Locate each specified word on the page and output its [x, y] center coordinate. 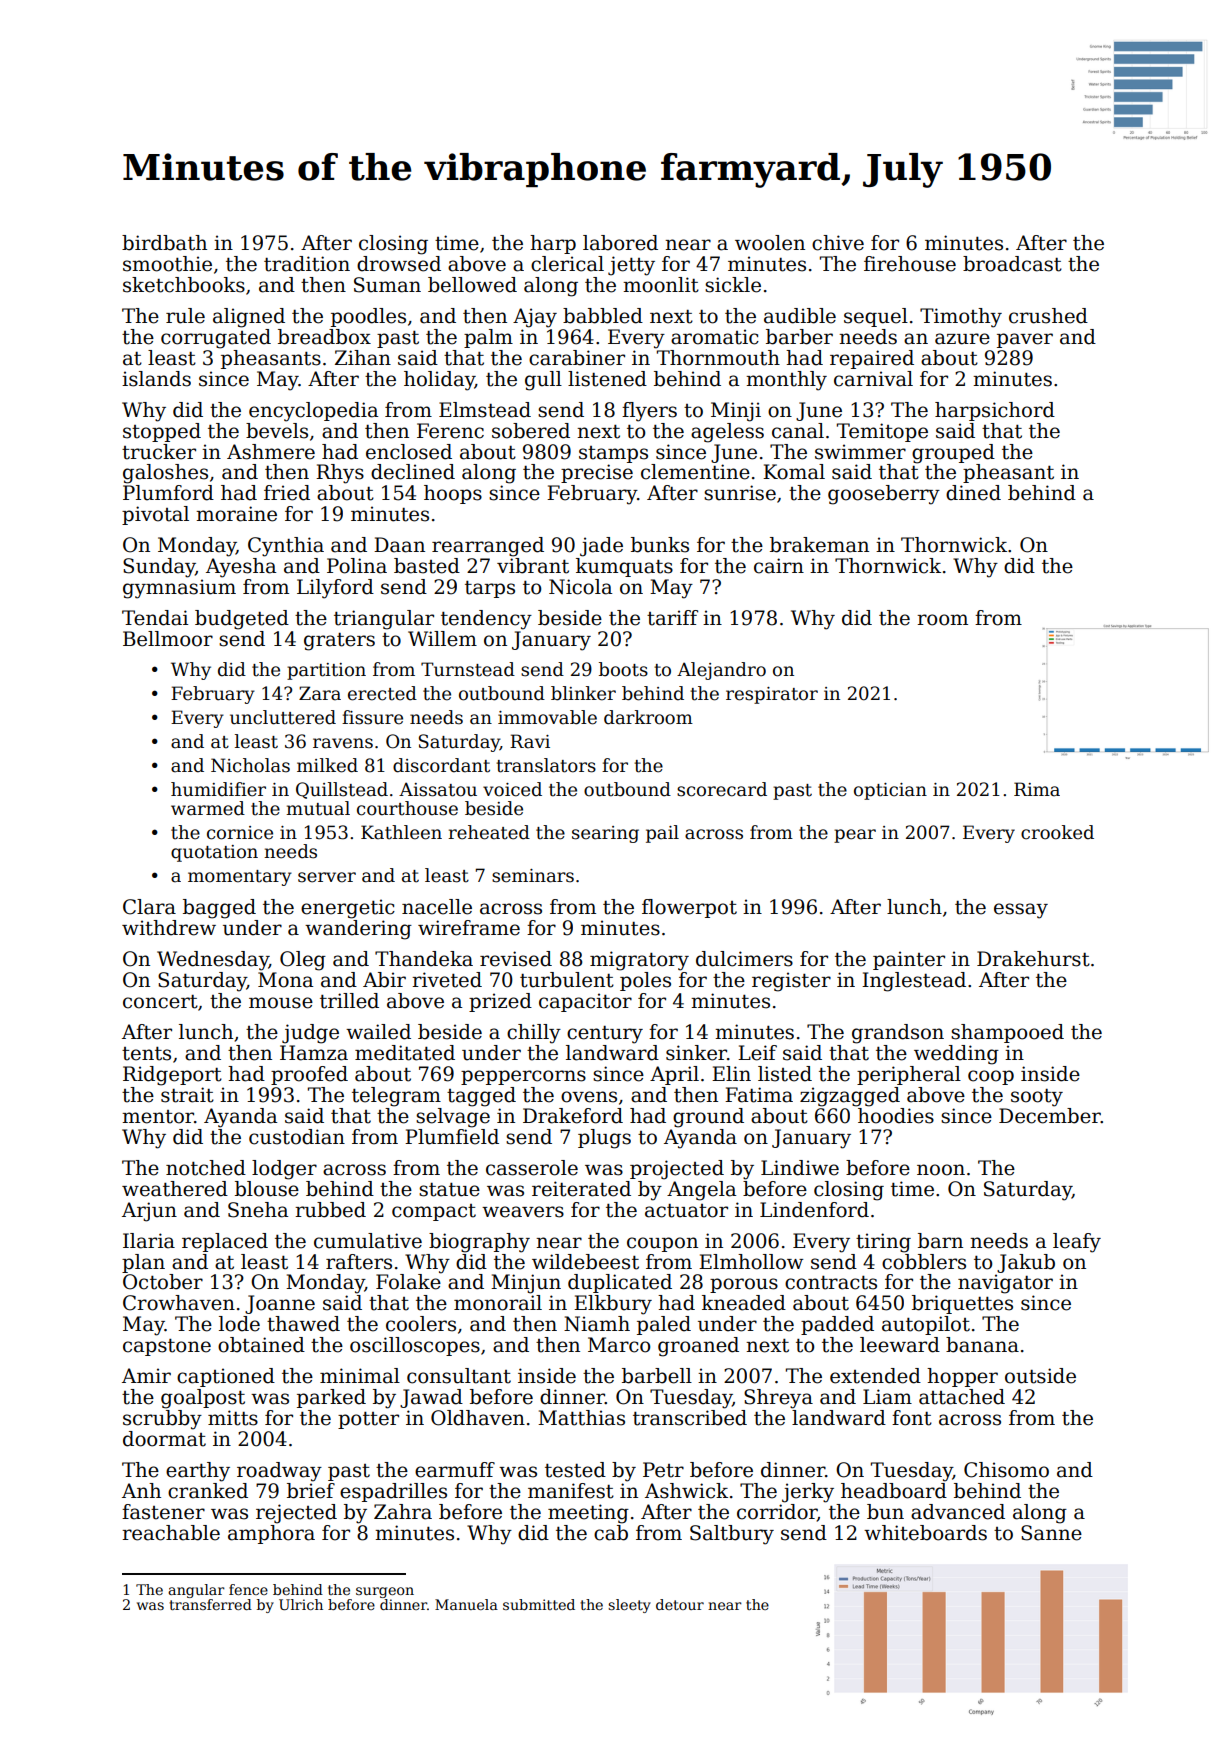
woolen [770, 243]
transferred [210, 1604]
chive [838, 243]
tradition [307, 264]
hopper [962, 1377]
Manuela [466, 1604]
